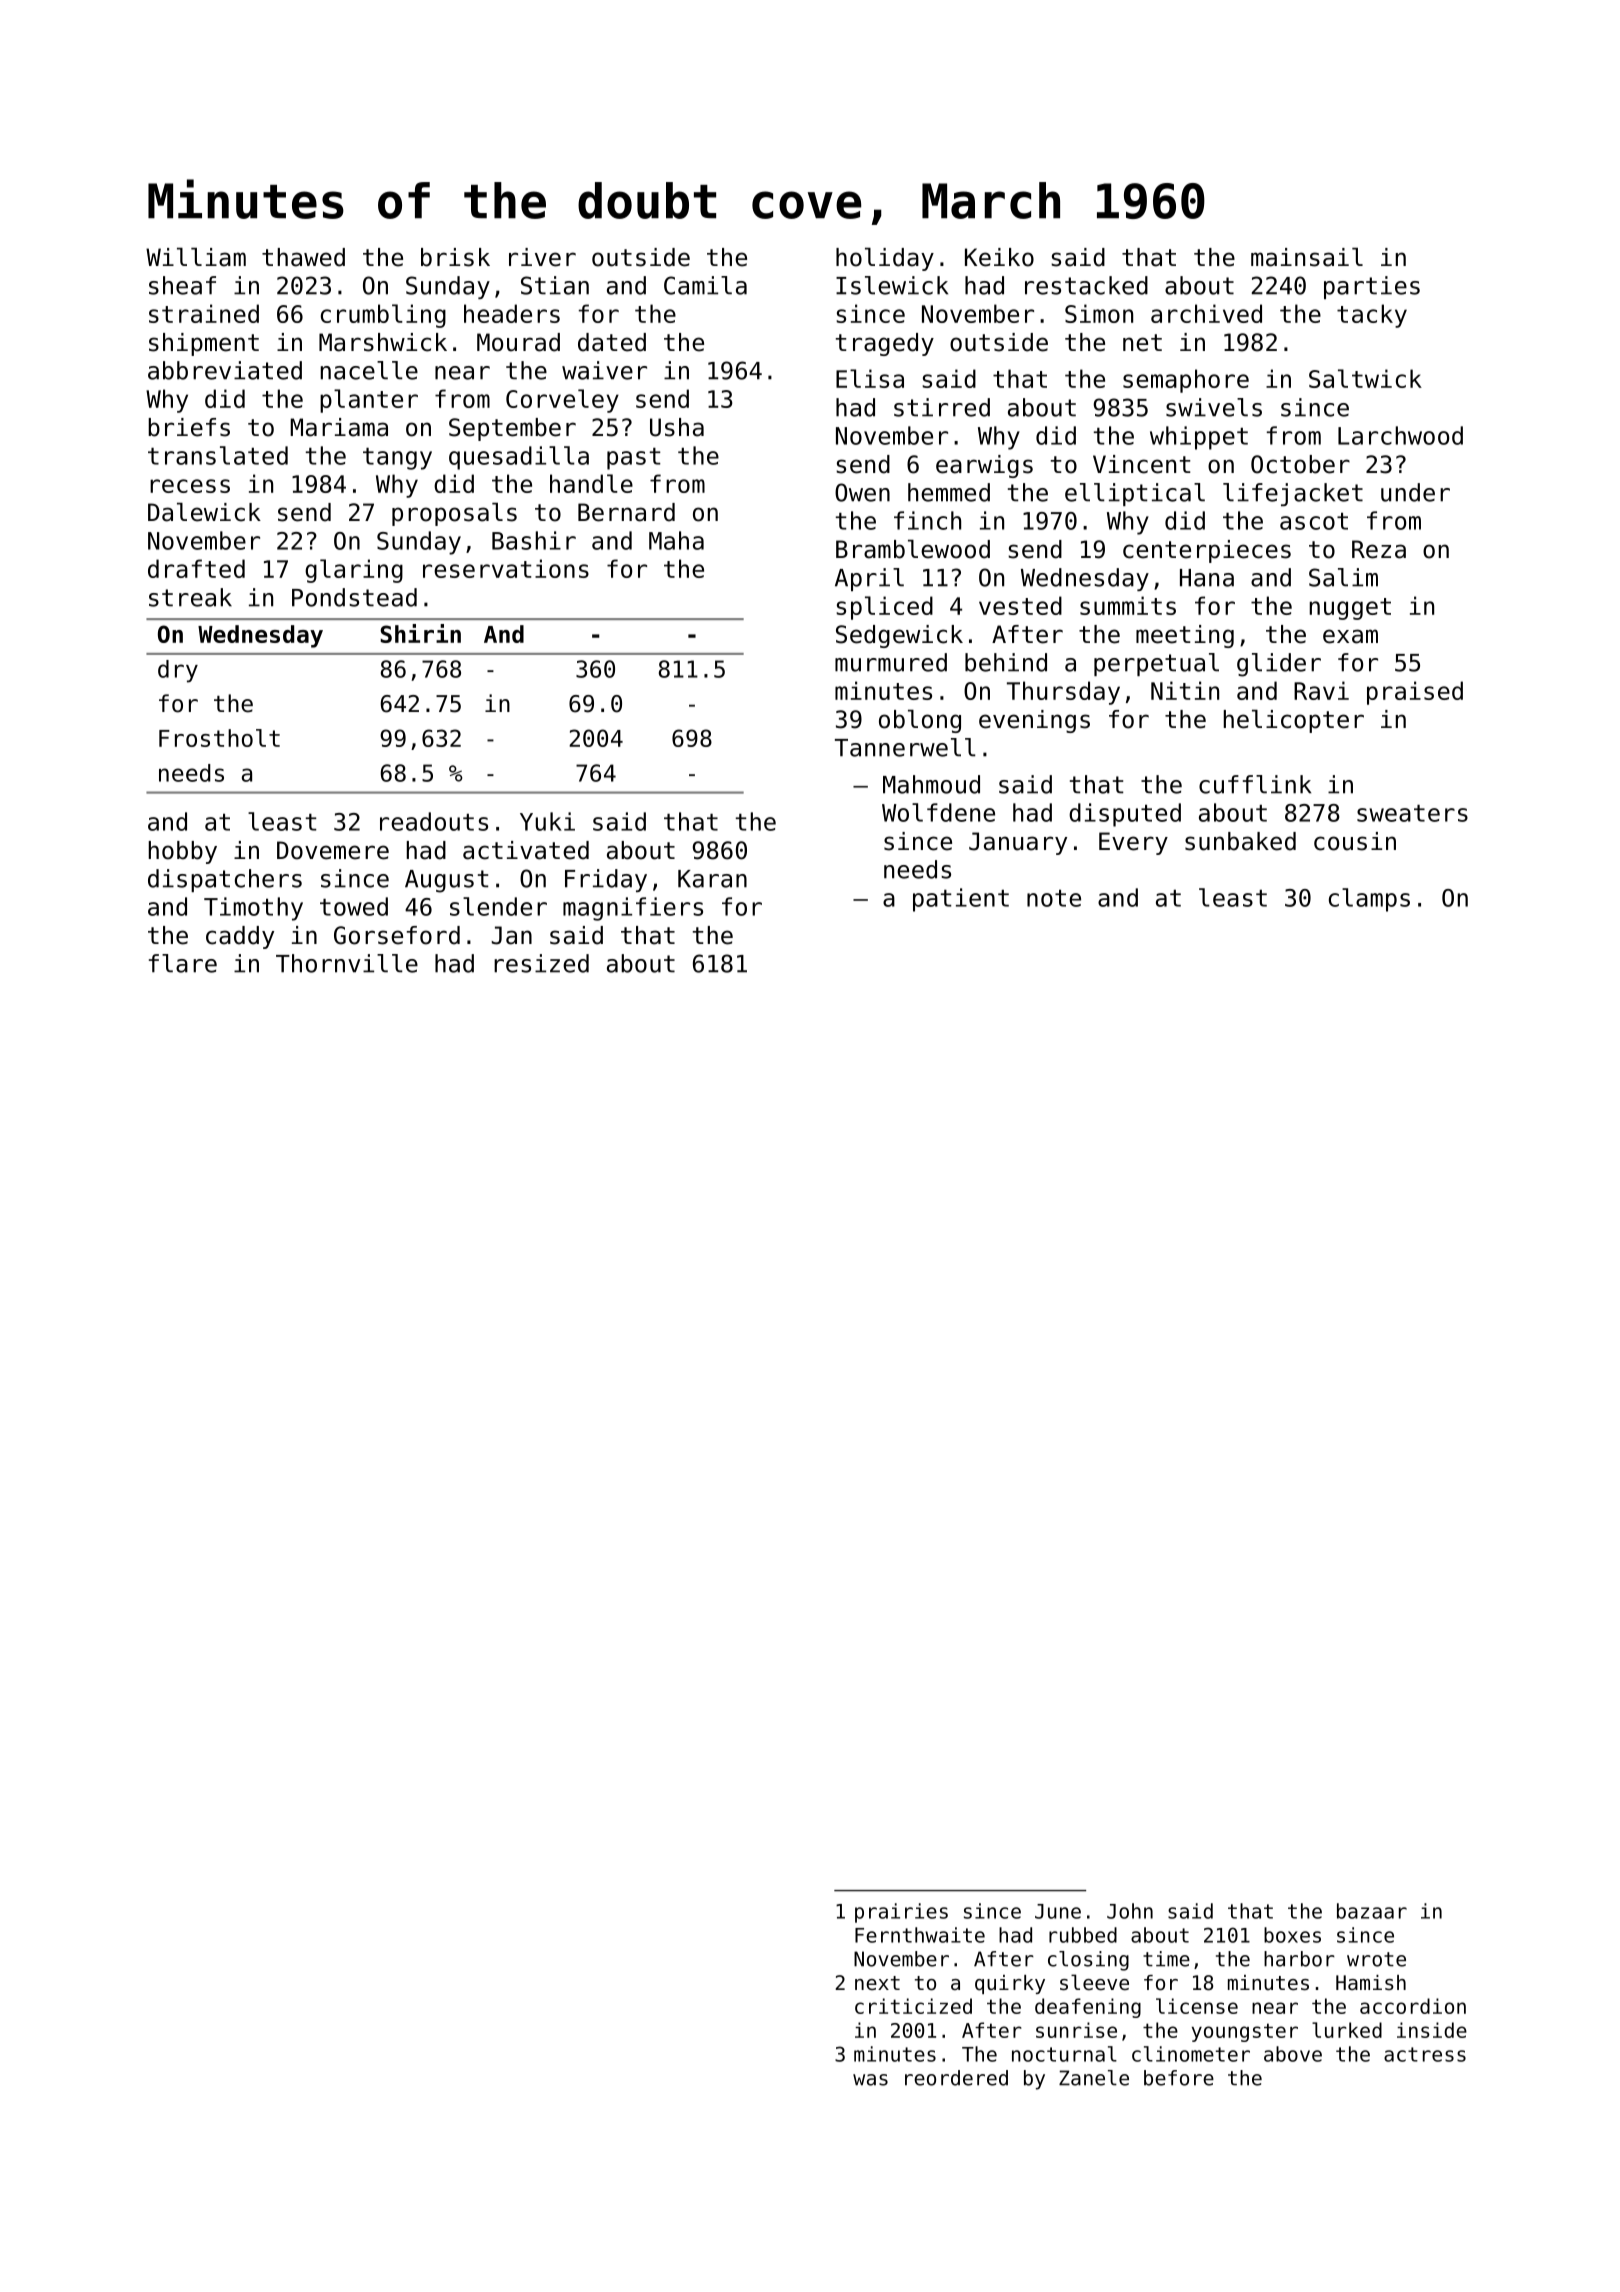  What do you see at coordinates (369, 401) in the page?
I see `planter` at bounding box center [369, 401].
